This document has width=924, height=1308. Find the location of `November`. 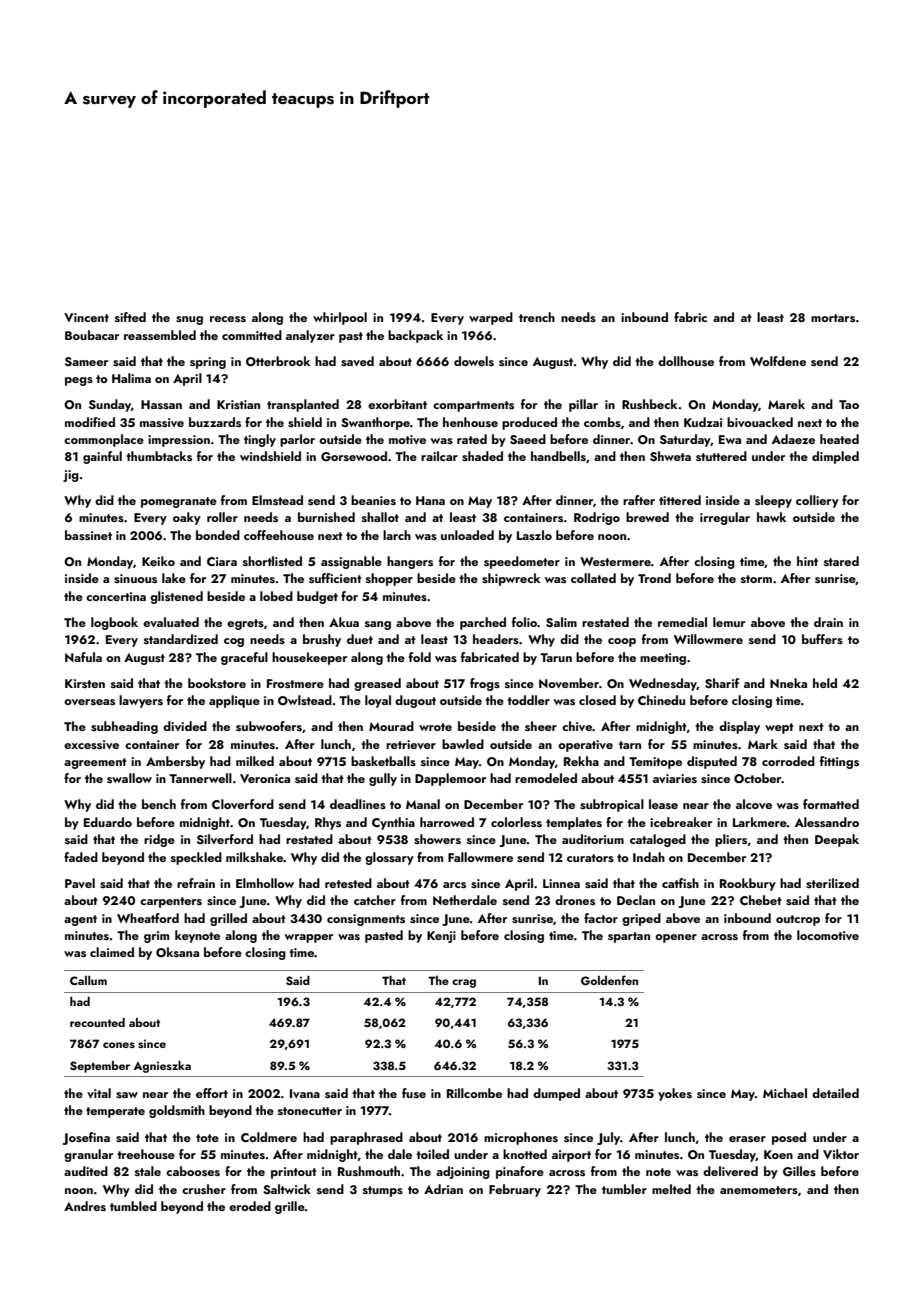

November is located at coordinates (569, 683).
